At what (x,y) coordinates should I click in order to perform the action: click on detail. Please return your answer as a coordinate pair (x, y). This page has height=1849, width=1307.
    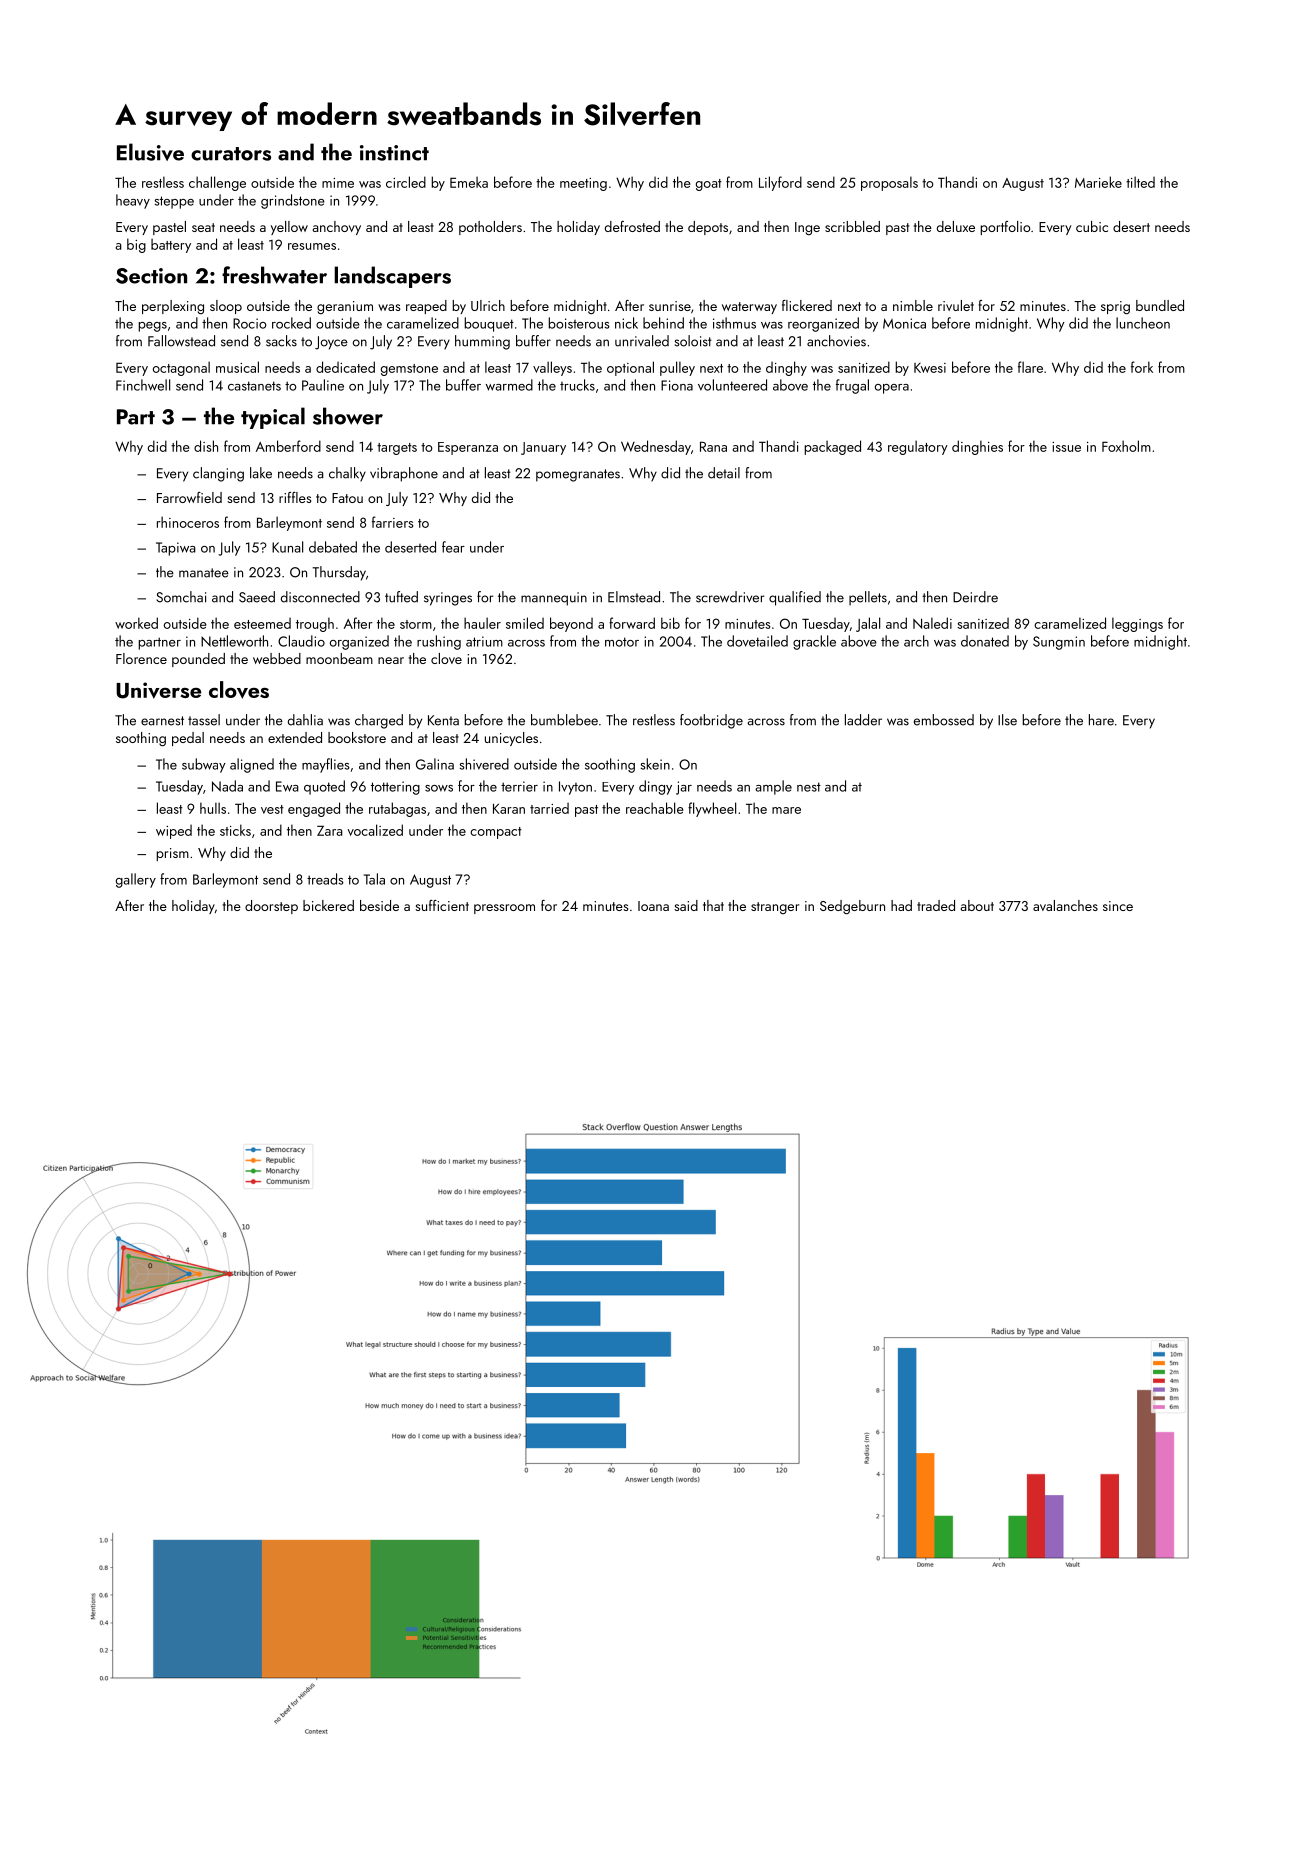
    Looking at the image, I should click on (724, 473).
